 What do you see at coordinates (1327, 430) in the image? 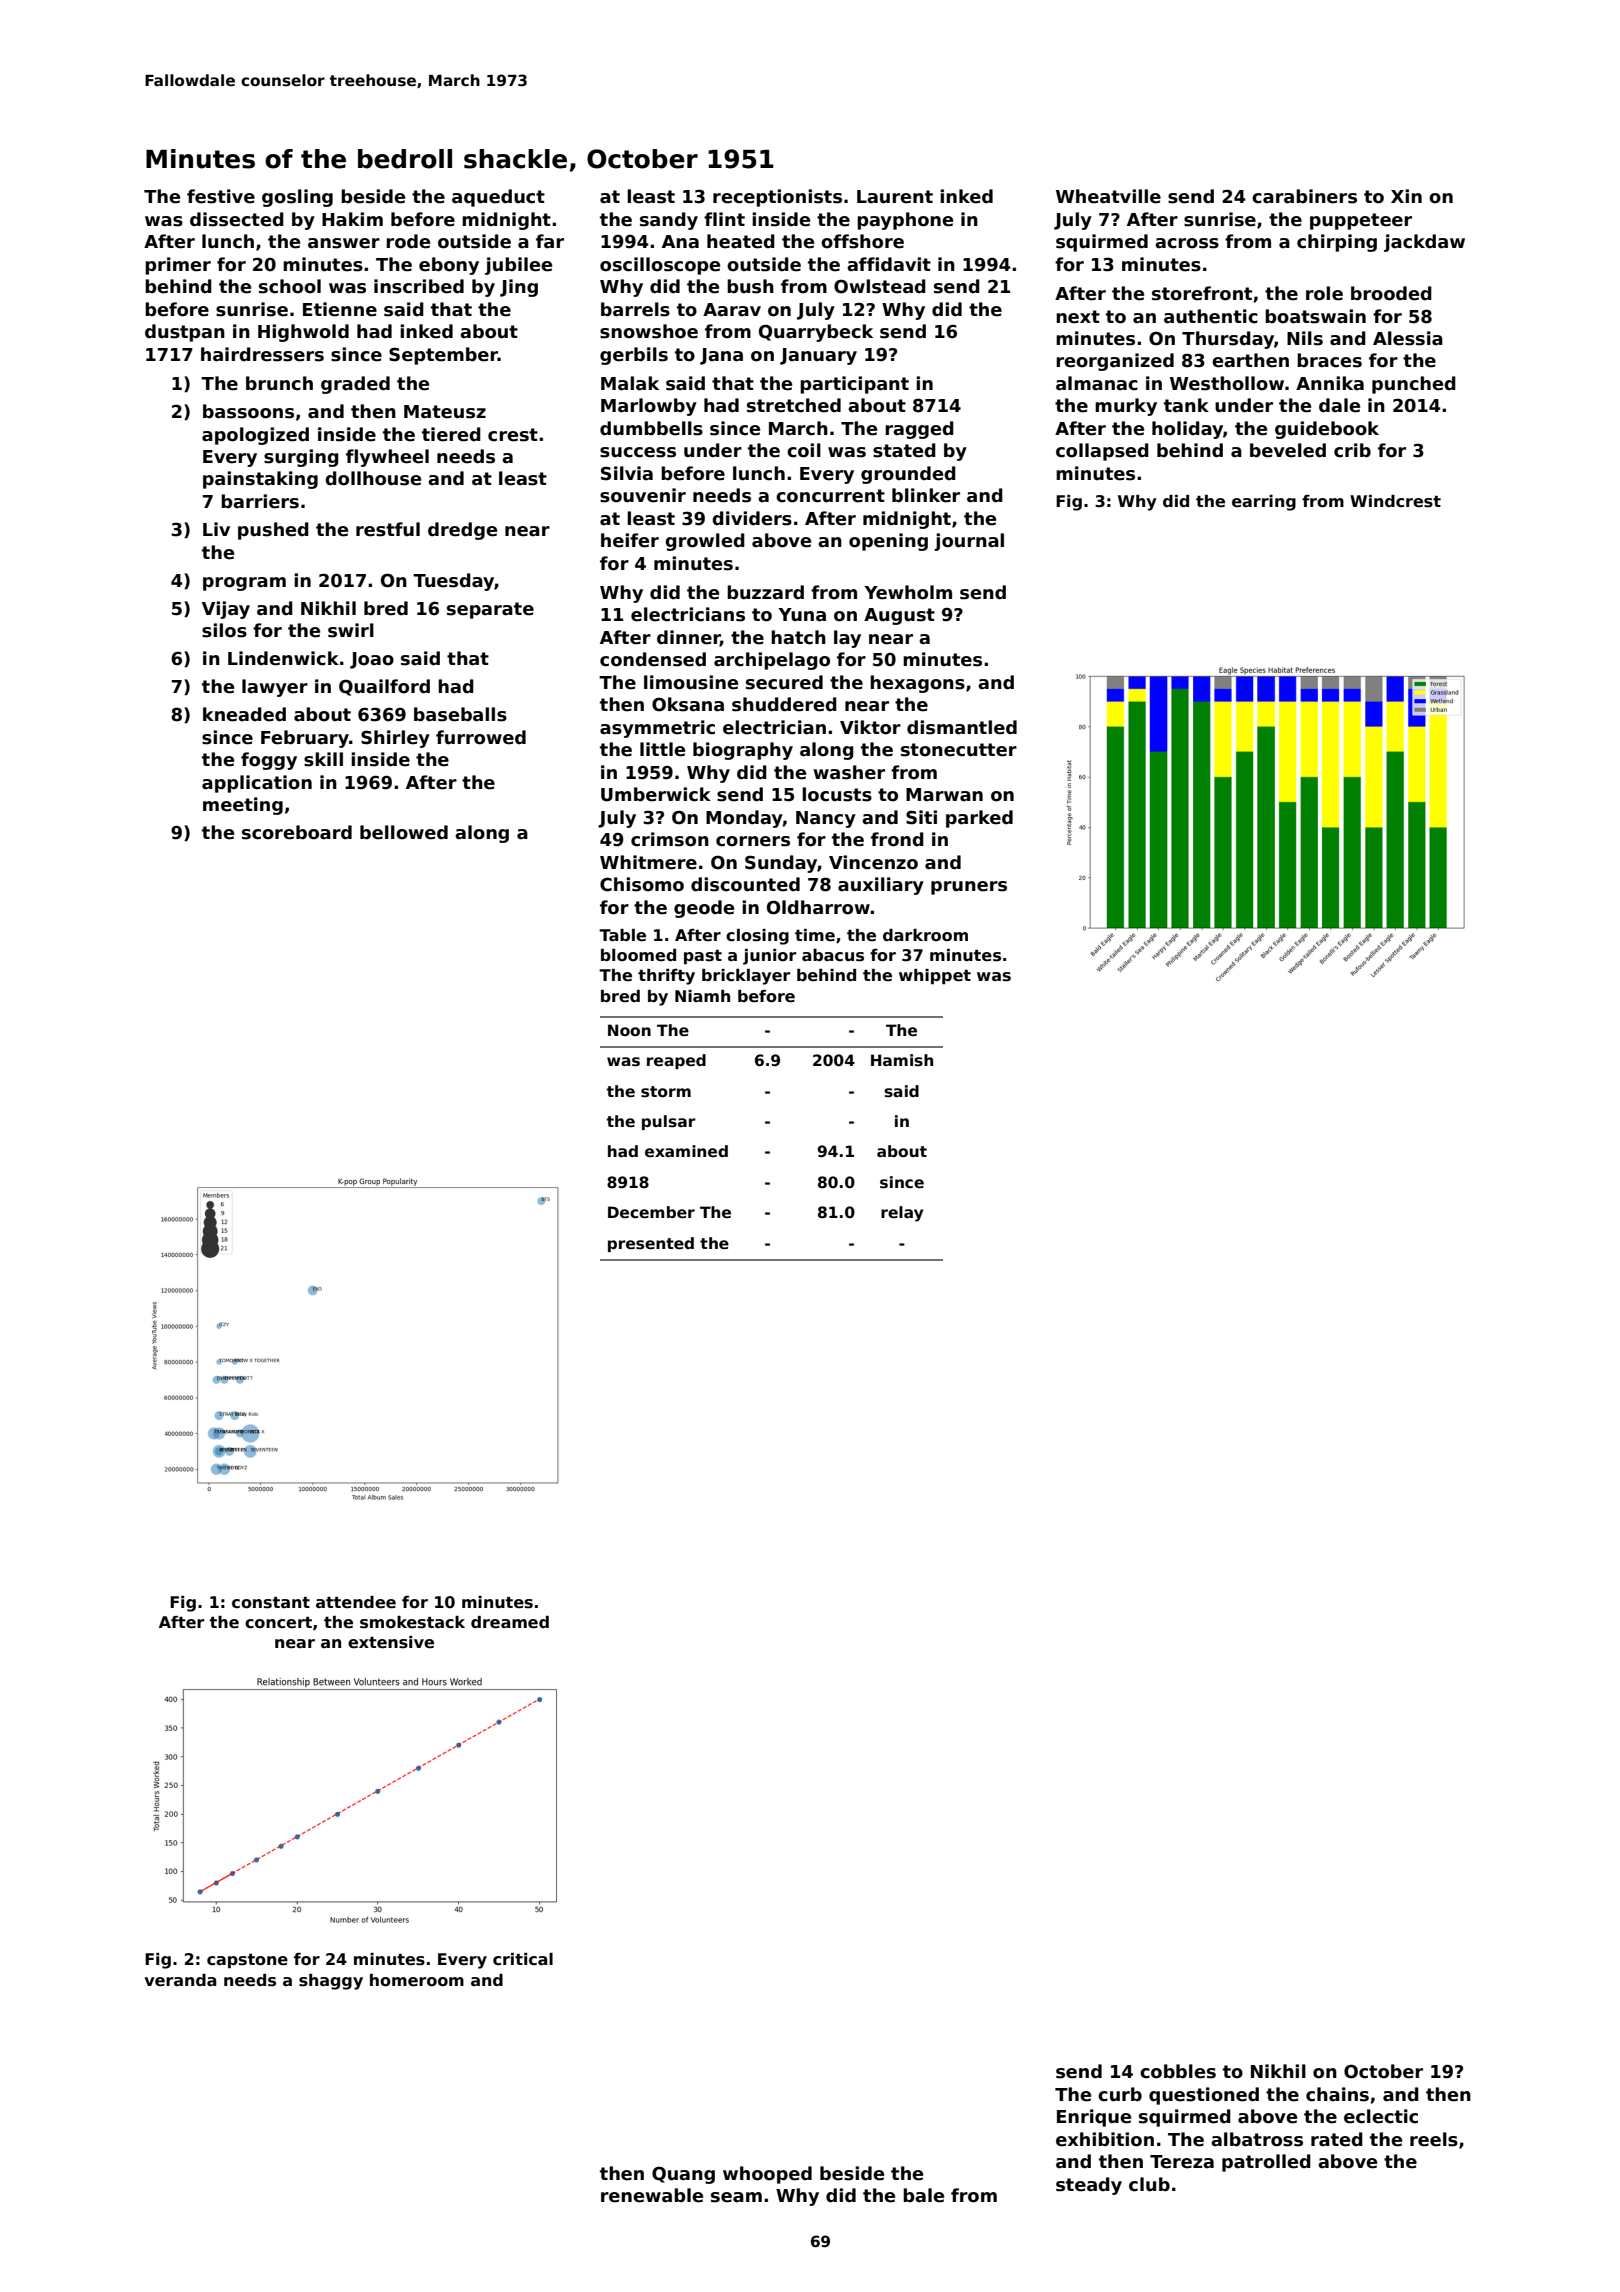
I see `guidebook` at bounding box center [1327, 430].
